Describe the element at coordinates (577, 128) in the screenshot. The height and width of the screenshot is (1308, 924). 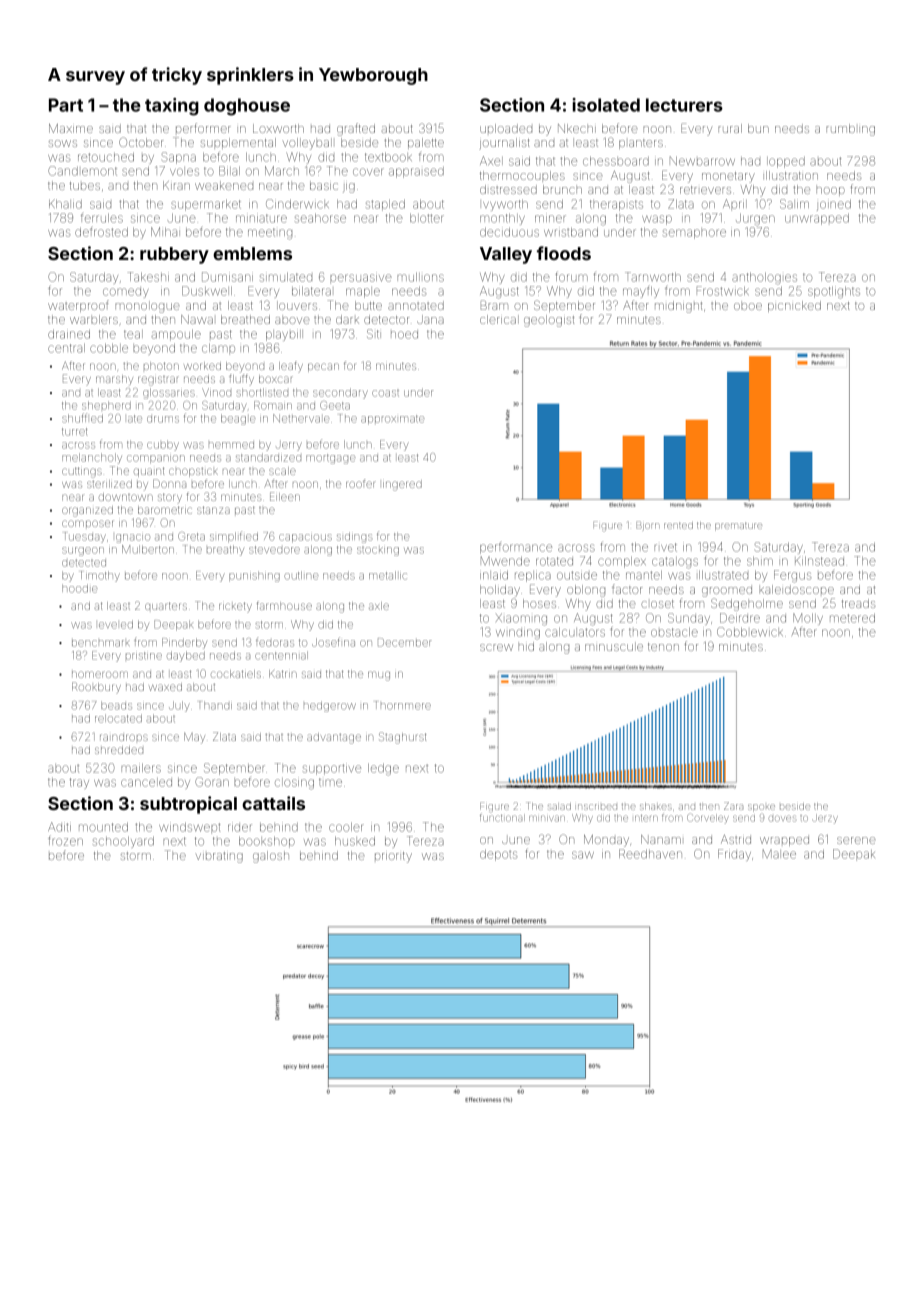
I see `Nkechi` at that location.
